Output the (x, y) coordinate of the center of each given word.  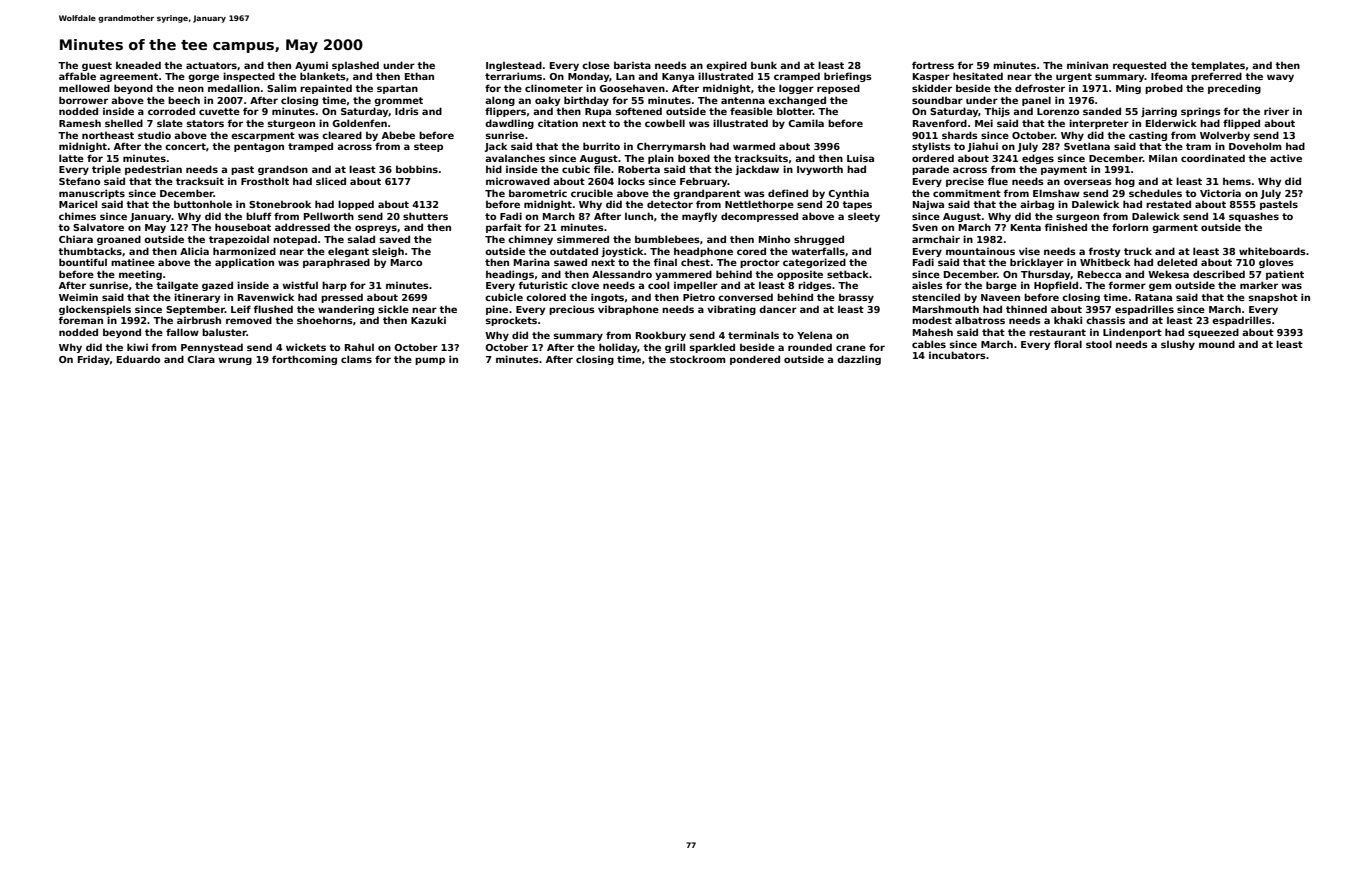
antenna (743, 100)
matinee (133, 262)
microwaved (518, 181)
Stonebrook (280, 204)
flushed (273, 309)
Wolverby (1225, 136)
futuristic (543, 285)
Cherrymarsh (671, 147)
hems (1237, 181)
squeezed (1213, 333)
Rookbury (661, 336)
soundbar (937, 100)
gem (1160, 287)
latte (71, 158)
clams (356, 359)
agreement (129, 77)
